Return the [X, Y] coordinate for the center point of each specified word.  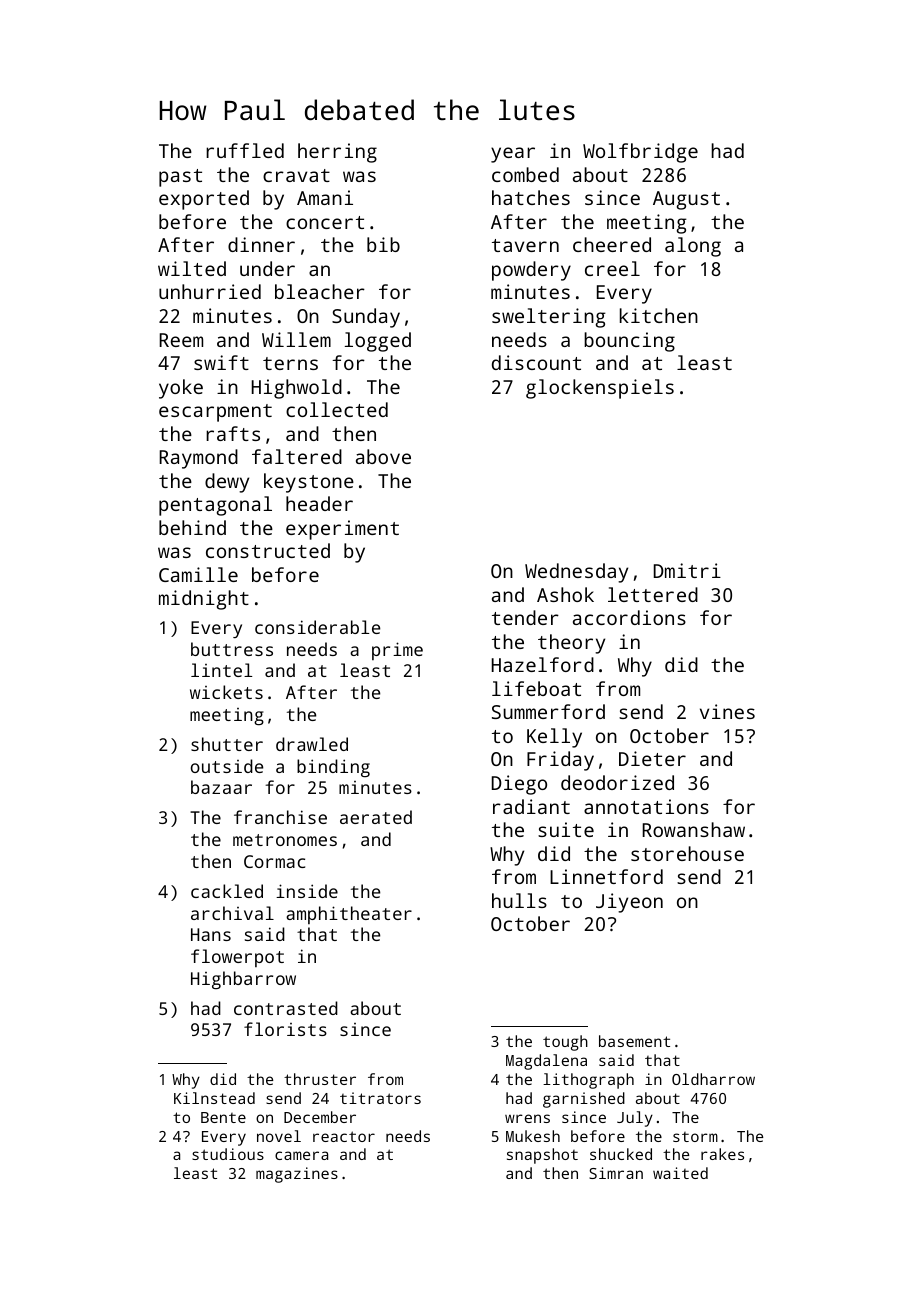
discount [536, 362]
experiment [342, 530]
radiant [531, 806]
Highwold [297, 389]
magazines [297, 1175]
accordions [629, 617]
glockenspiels [600, 389]
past [180, 178]
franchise [280, 817]
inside [307, 891]
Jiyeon [629, 903]
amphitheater [349, 915]
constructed [268, 550]
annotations [646, 806]
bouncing [629, 342]
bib [383, 244]
